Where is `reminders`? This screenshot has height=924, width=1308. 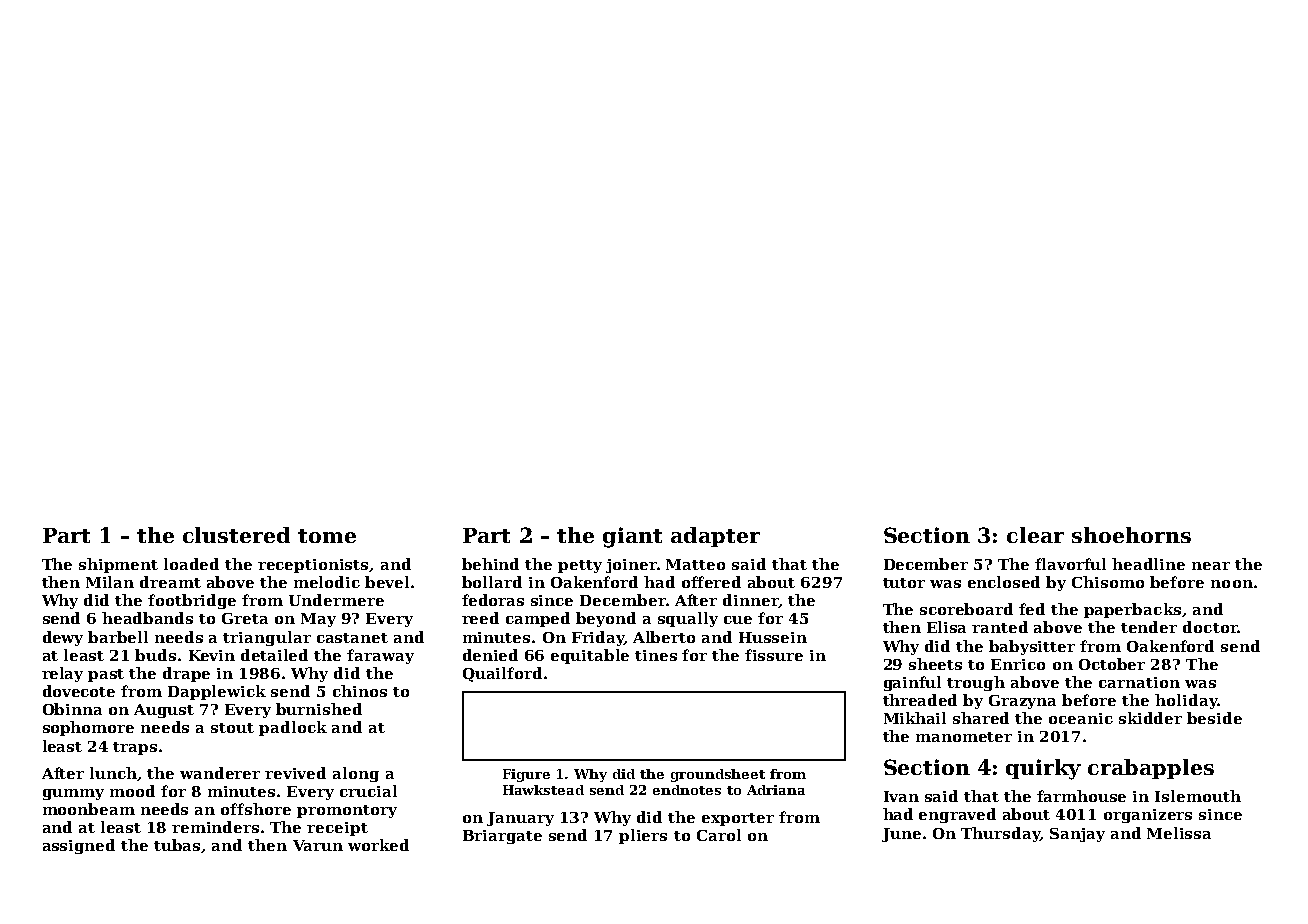 reminders is located at coordinates (215, 827).
